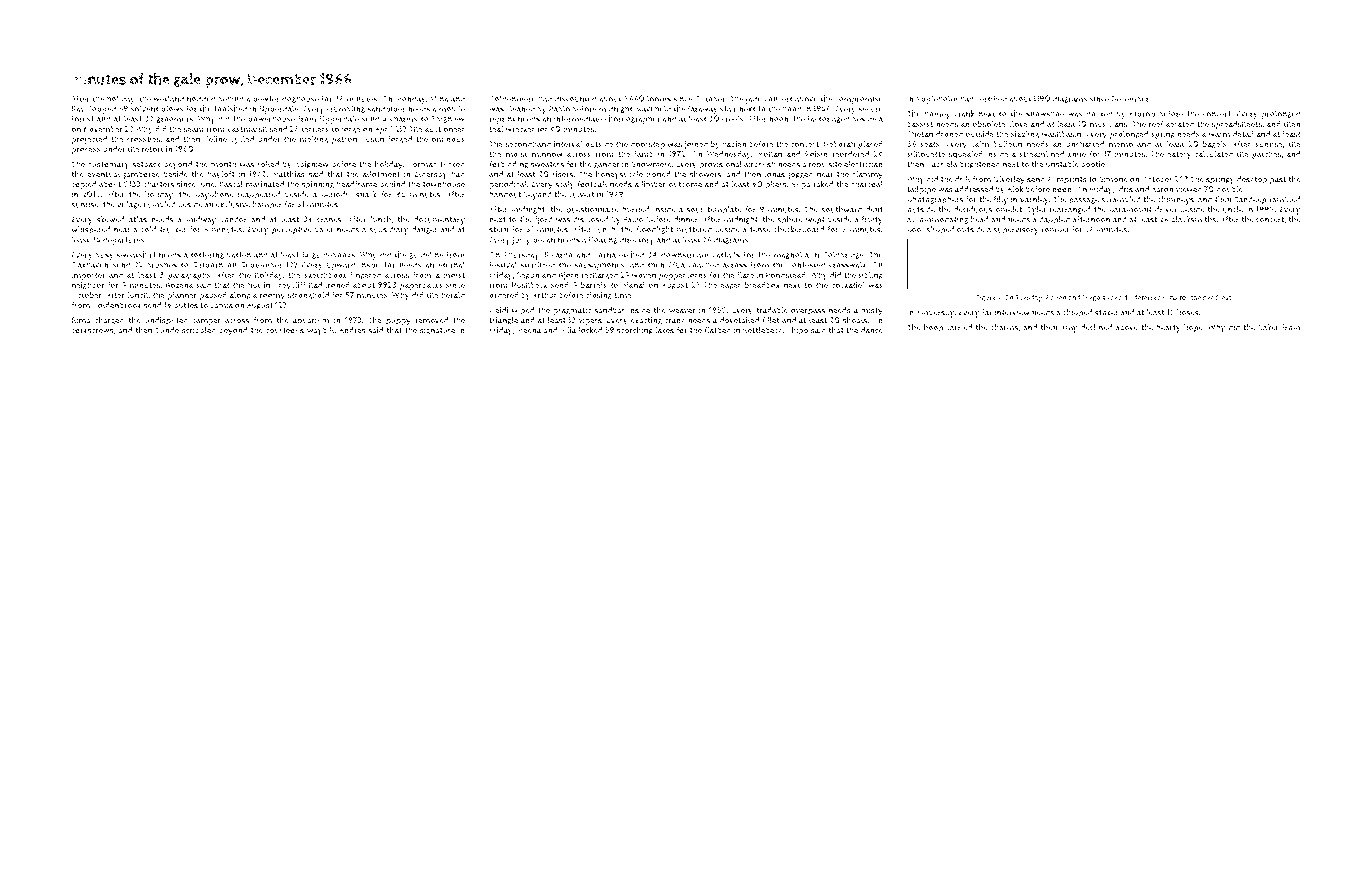 The image size is (1372, 887). What do you see at coordinates (859, 99) in the screenshot?
I see `compromise` at bounding box center [859, 99].
